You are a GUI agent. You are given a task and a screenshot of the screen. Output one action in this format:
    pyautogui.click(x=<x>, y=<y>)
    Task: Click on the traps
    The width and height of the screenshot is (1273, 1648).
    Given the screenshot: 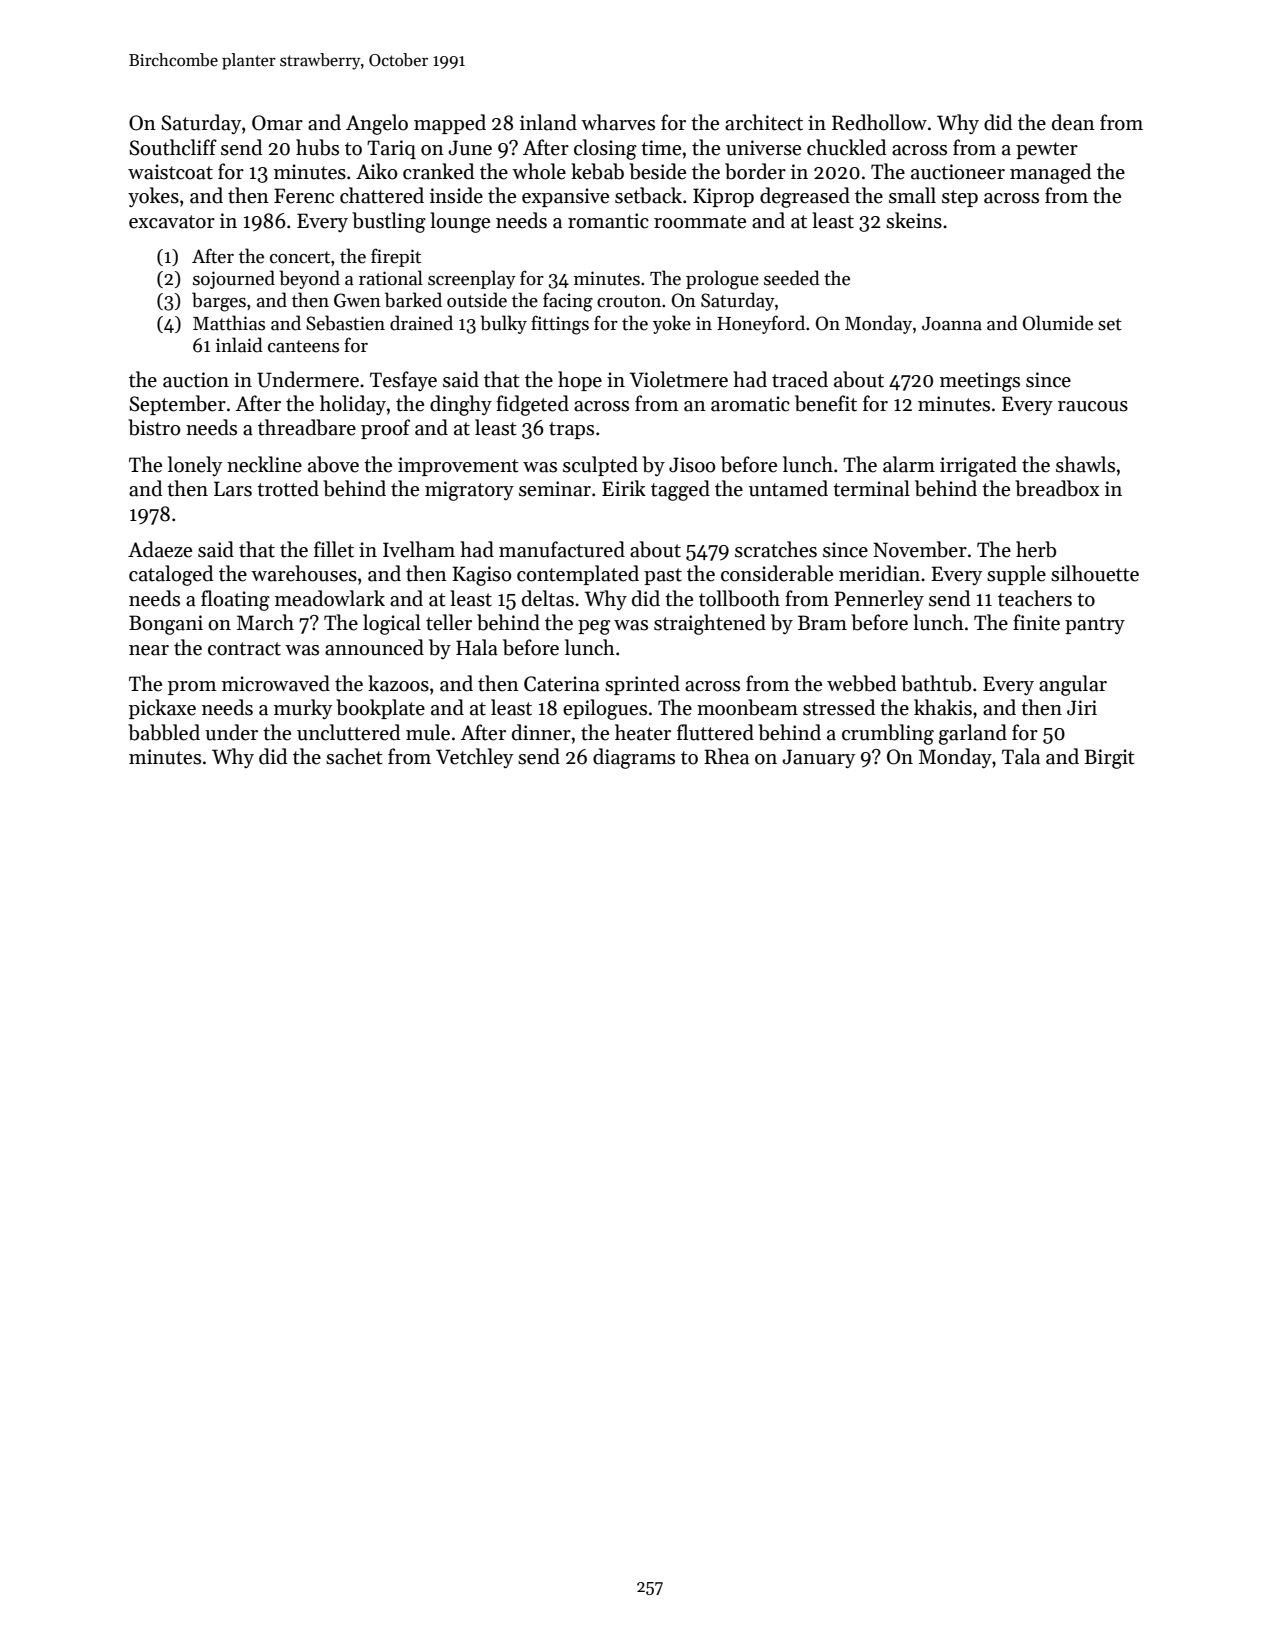 What is the action you would take?
    pyautogui.click(x=571, y=430)
